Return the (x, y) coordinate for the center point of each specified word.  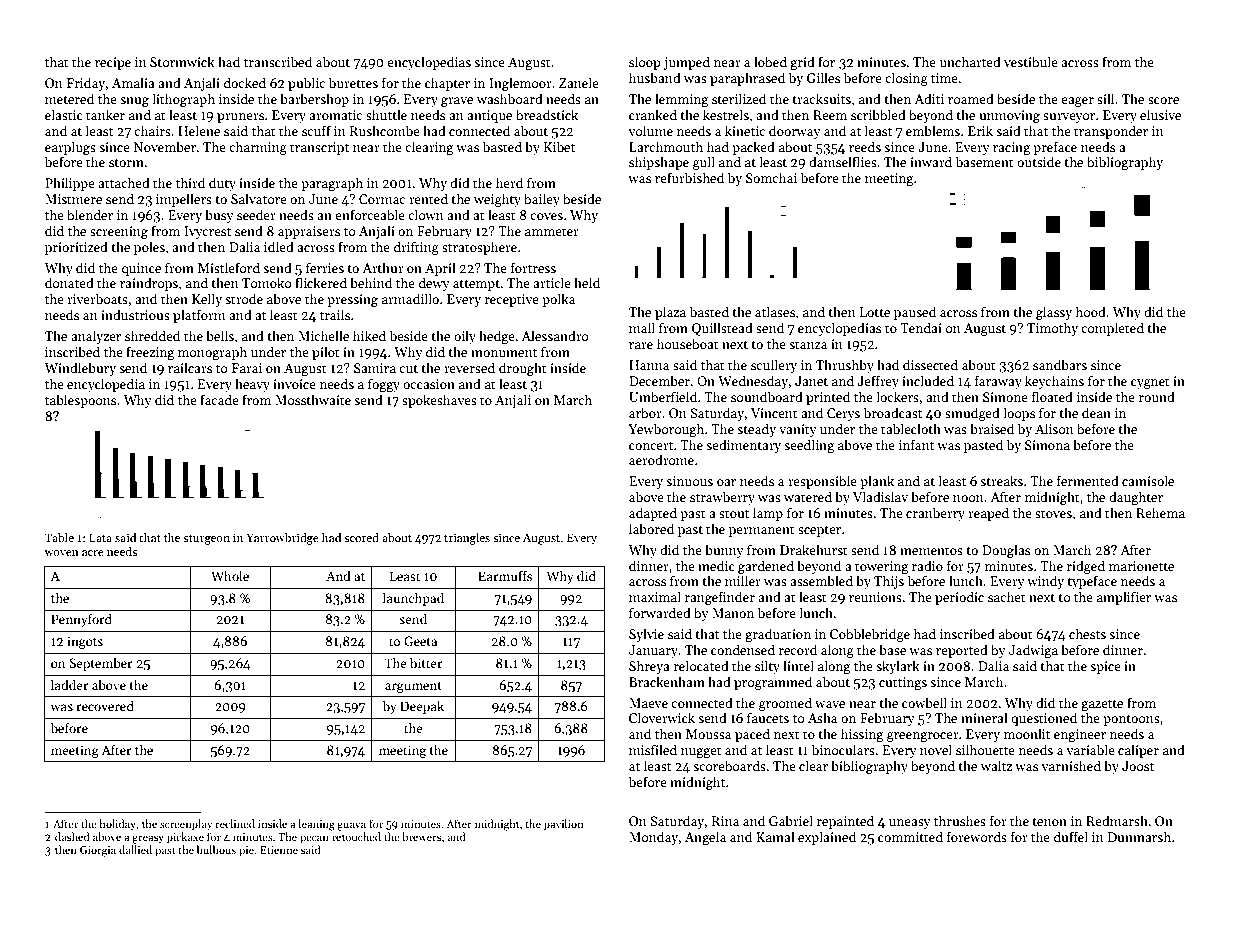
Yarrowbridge (282, 539)
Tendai (921, 327)
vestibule (1031, 61)
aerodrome (661, 459)
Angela (705, 838)
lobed (770, 61)
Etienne (279, 850)
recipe (113, 63)
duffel (1071, 836)
